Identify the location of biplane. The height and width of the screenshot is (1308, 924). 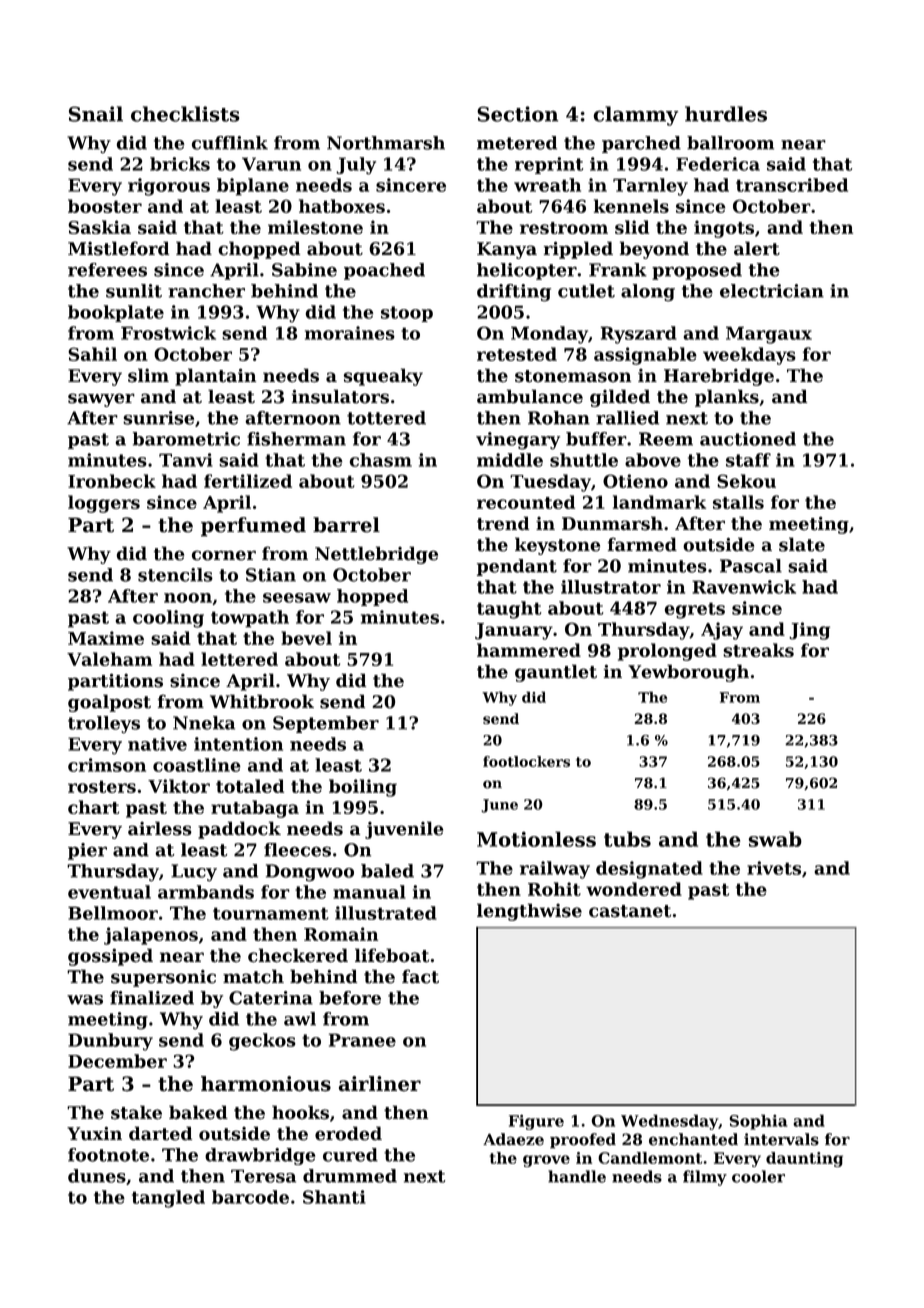
(253, 187).
